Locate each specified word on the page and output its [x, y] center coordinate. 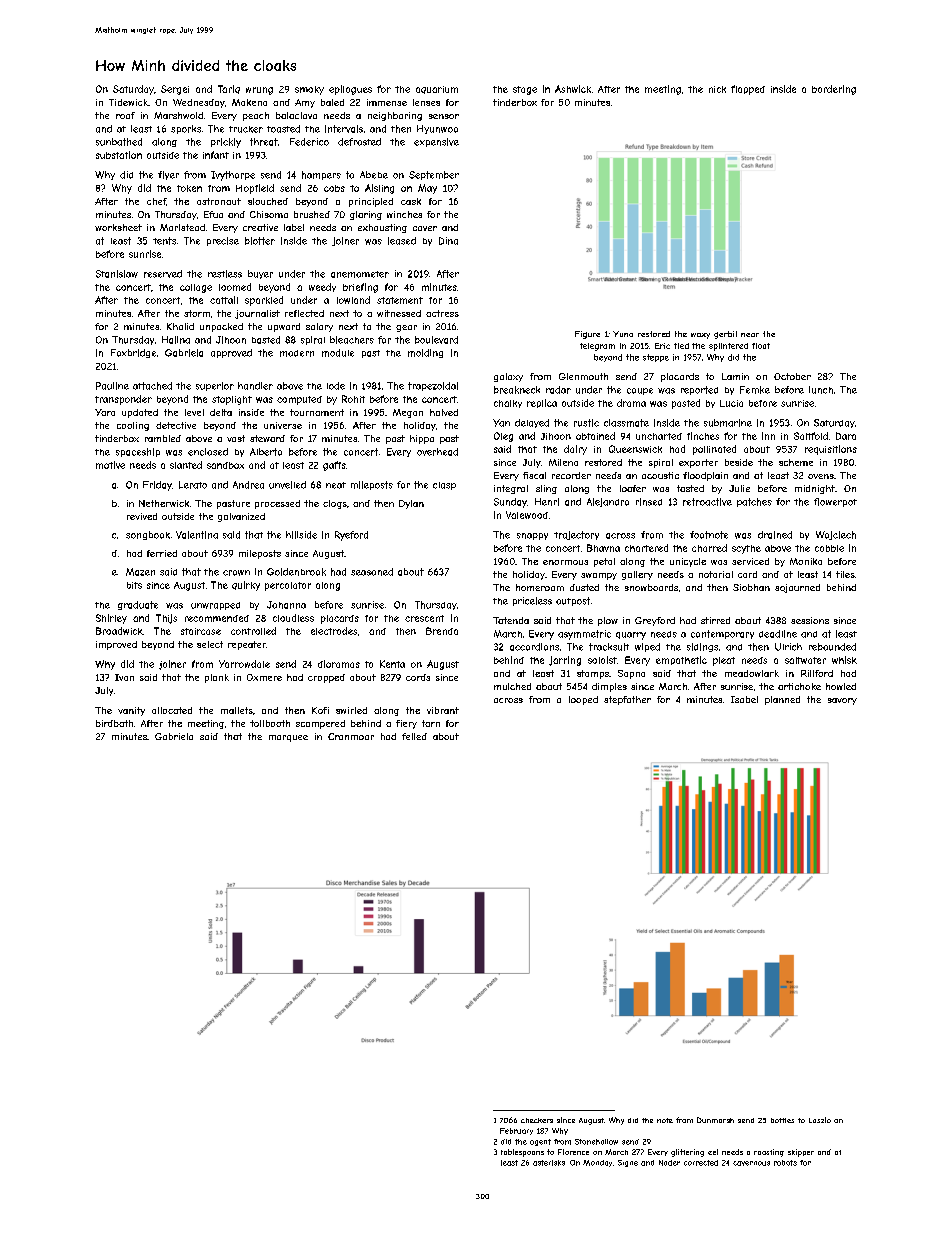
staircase [201, 631]
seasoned [372, 572]
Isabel [744, 699]
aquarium [437, 90]
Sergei [175, 90]
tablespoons [522, 1153]
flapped [748, 90]
